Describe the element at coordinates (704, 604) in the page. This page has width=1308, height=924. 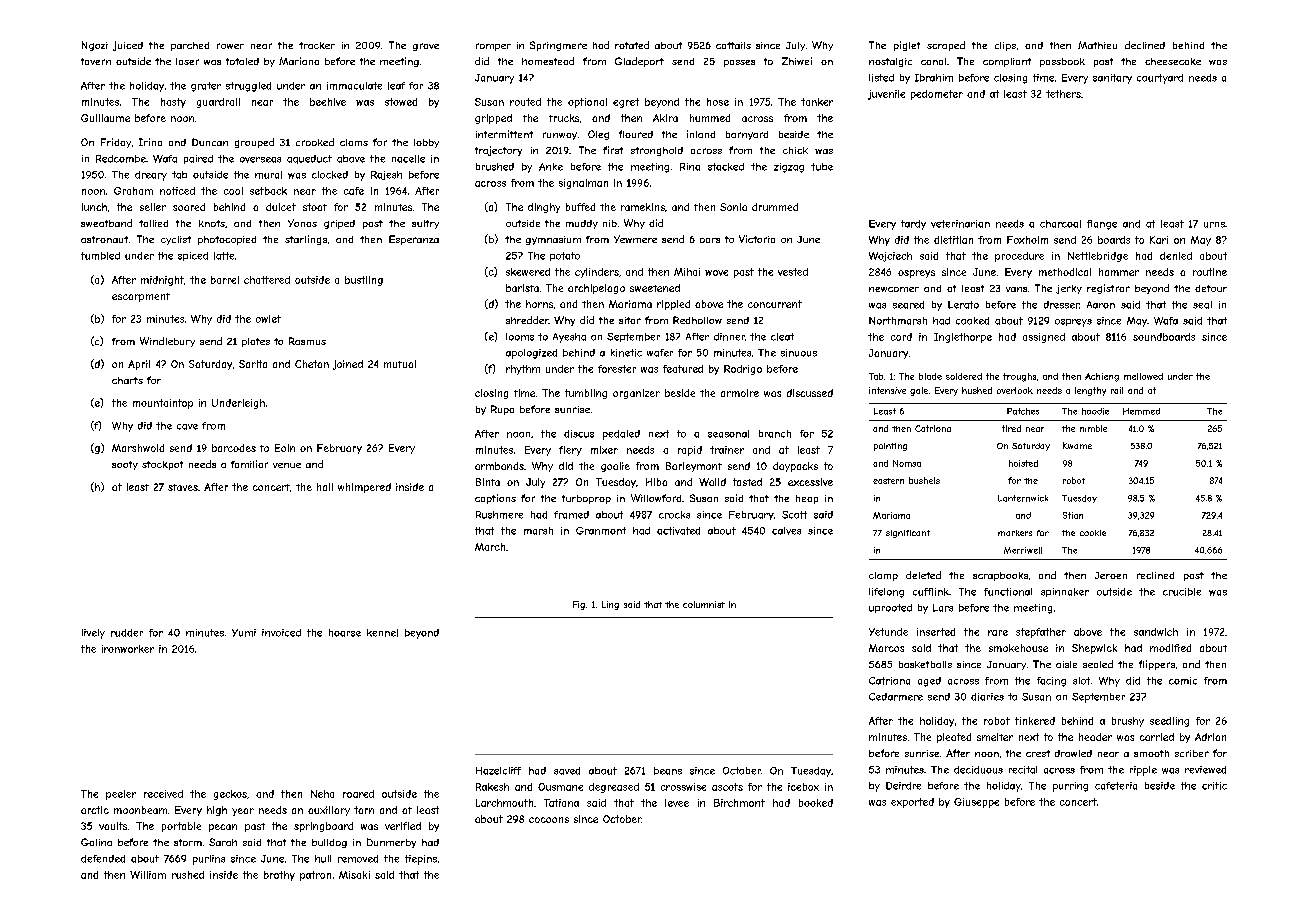
I see `columnist` at that location.
